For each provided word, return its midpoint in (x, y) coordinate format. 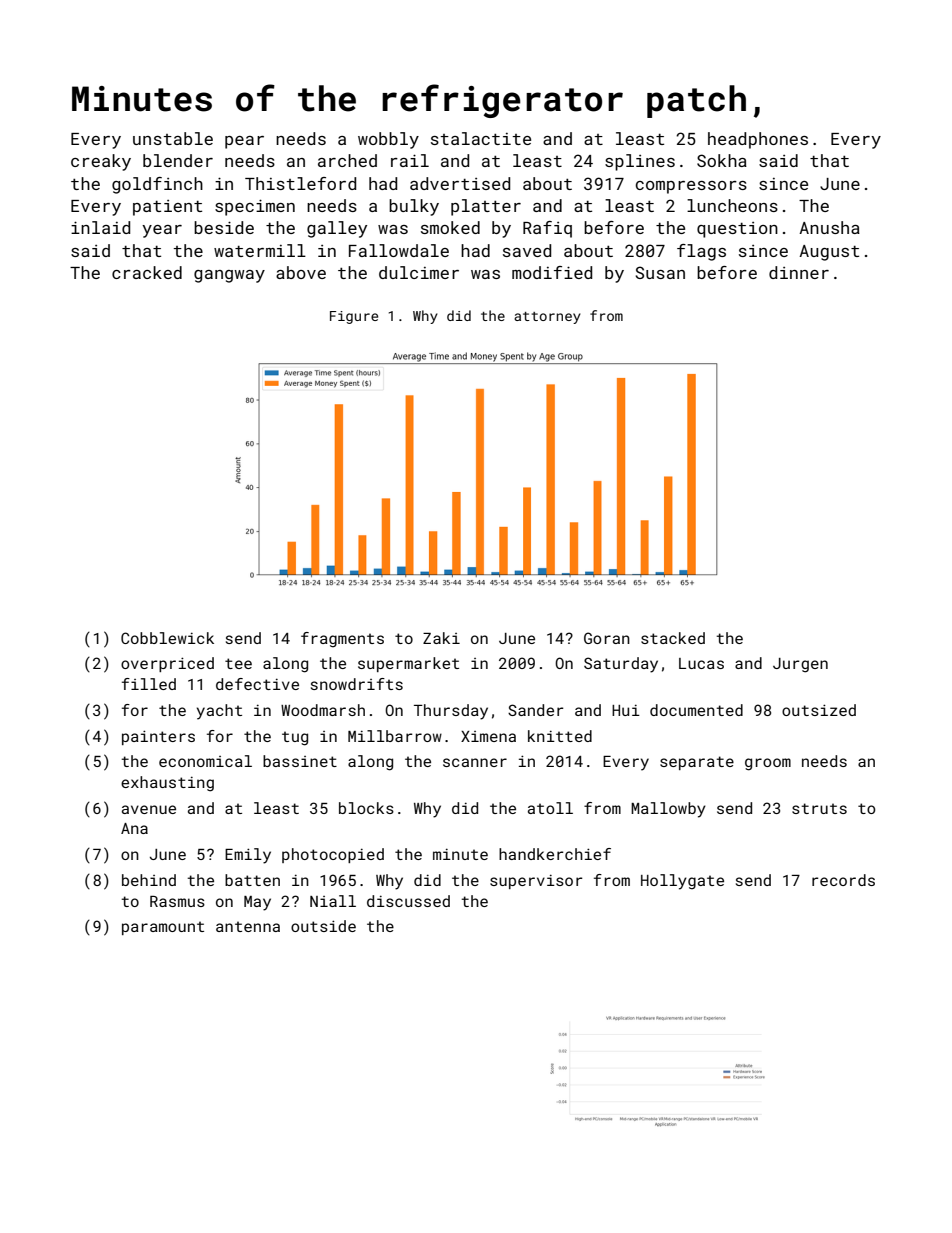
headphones (758, 140)
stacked (673, 638)
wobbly (388, 140)
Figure (354, 317)
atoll (550, 808)
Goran (607, 638)
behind (149, 880)
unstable (173, 138)
